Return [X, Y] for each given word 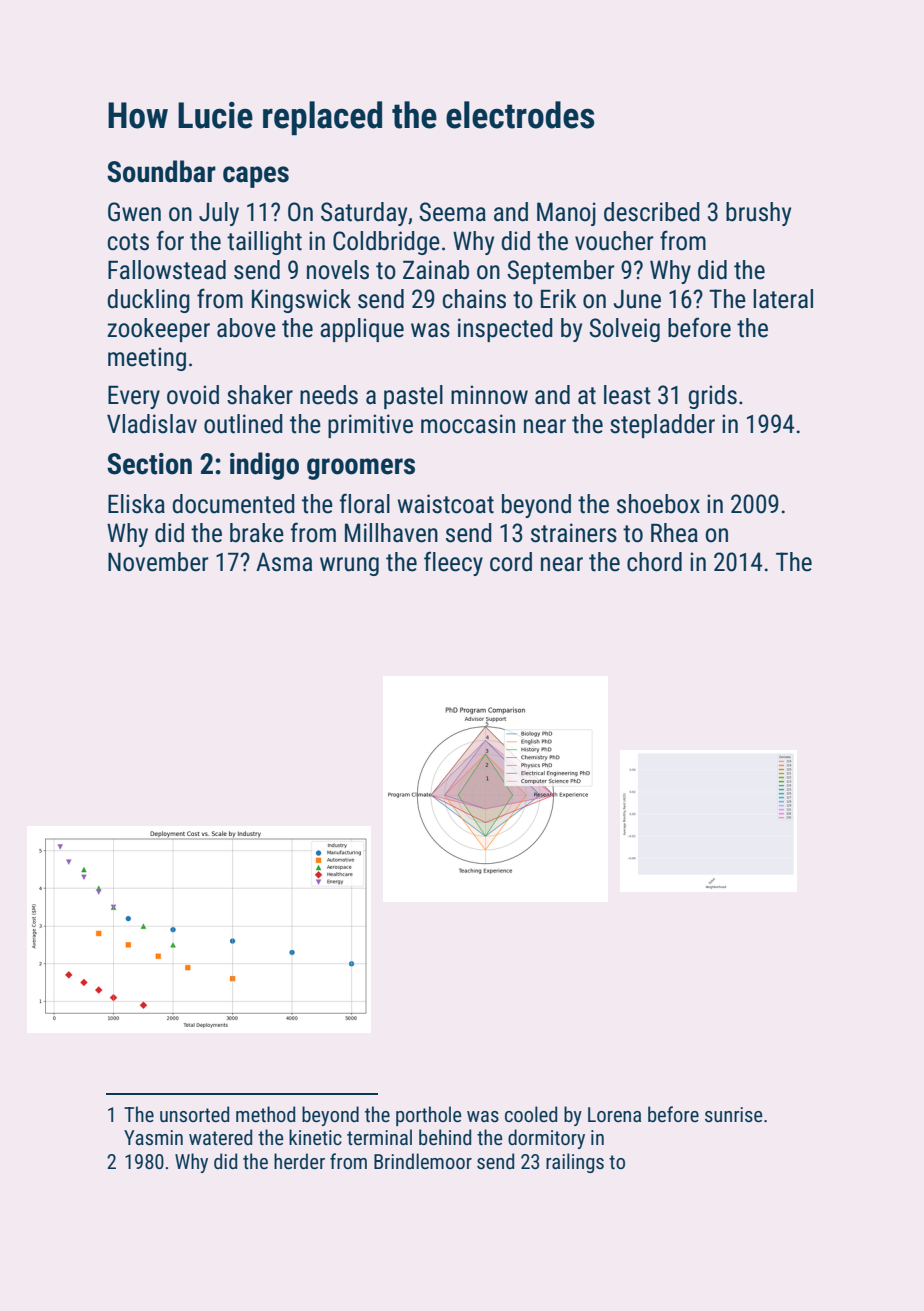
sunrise [734, 1114]
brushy [758, 214]
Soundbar [161, 171]
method [265, 1114]
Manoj [566, 214]
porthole [429, 1116]
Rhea [674, 533]
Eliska [136, 504]
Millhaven [391, 533]
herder [299, 1161]
